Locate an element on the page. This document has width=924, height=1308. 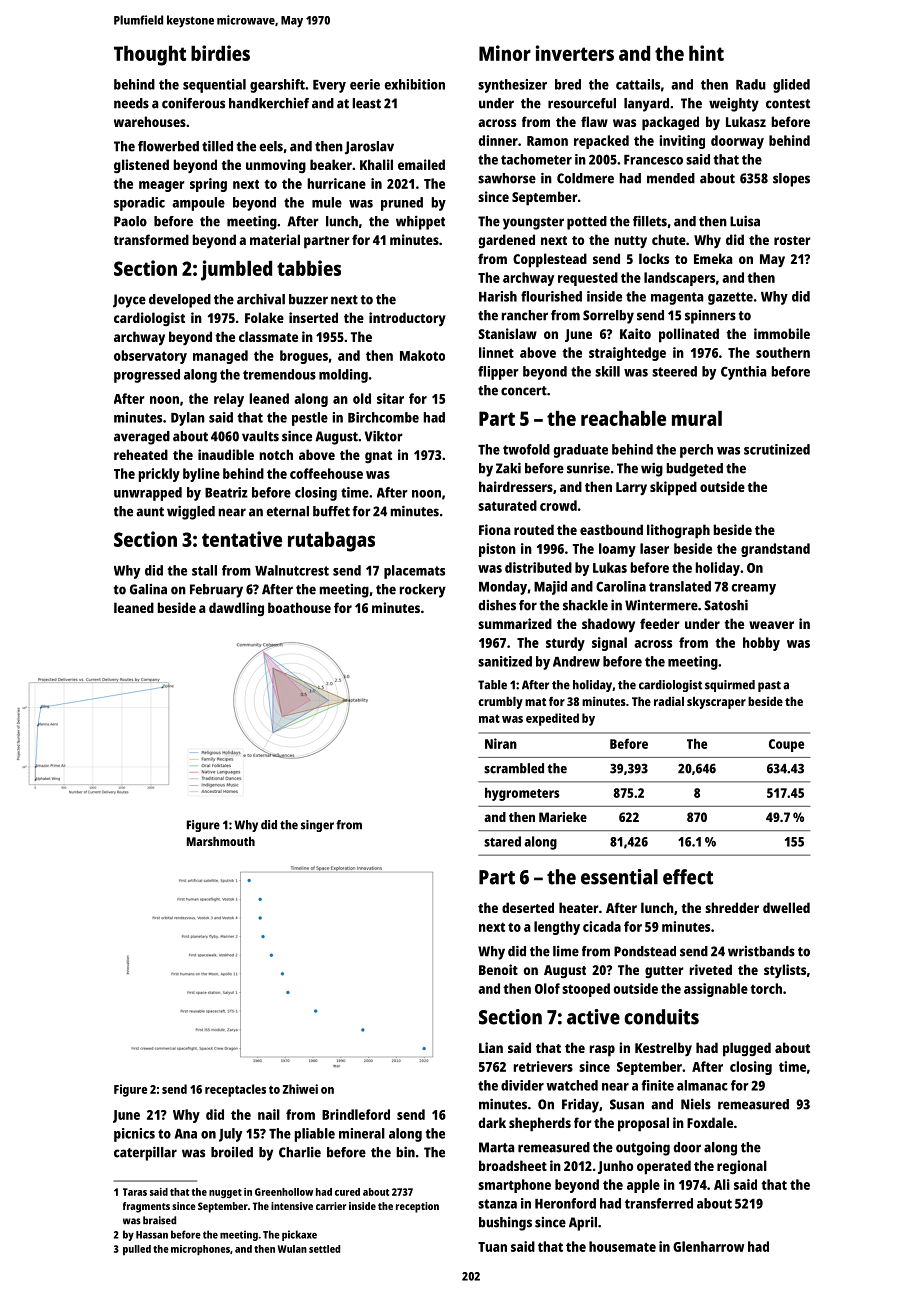
Glenharrow is located at coordinates (708, 1246).
